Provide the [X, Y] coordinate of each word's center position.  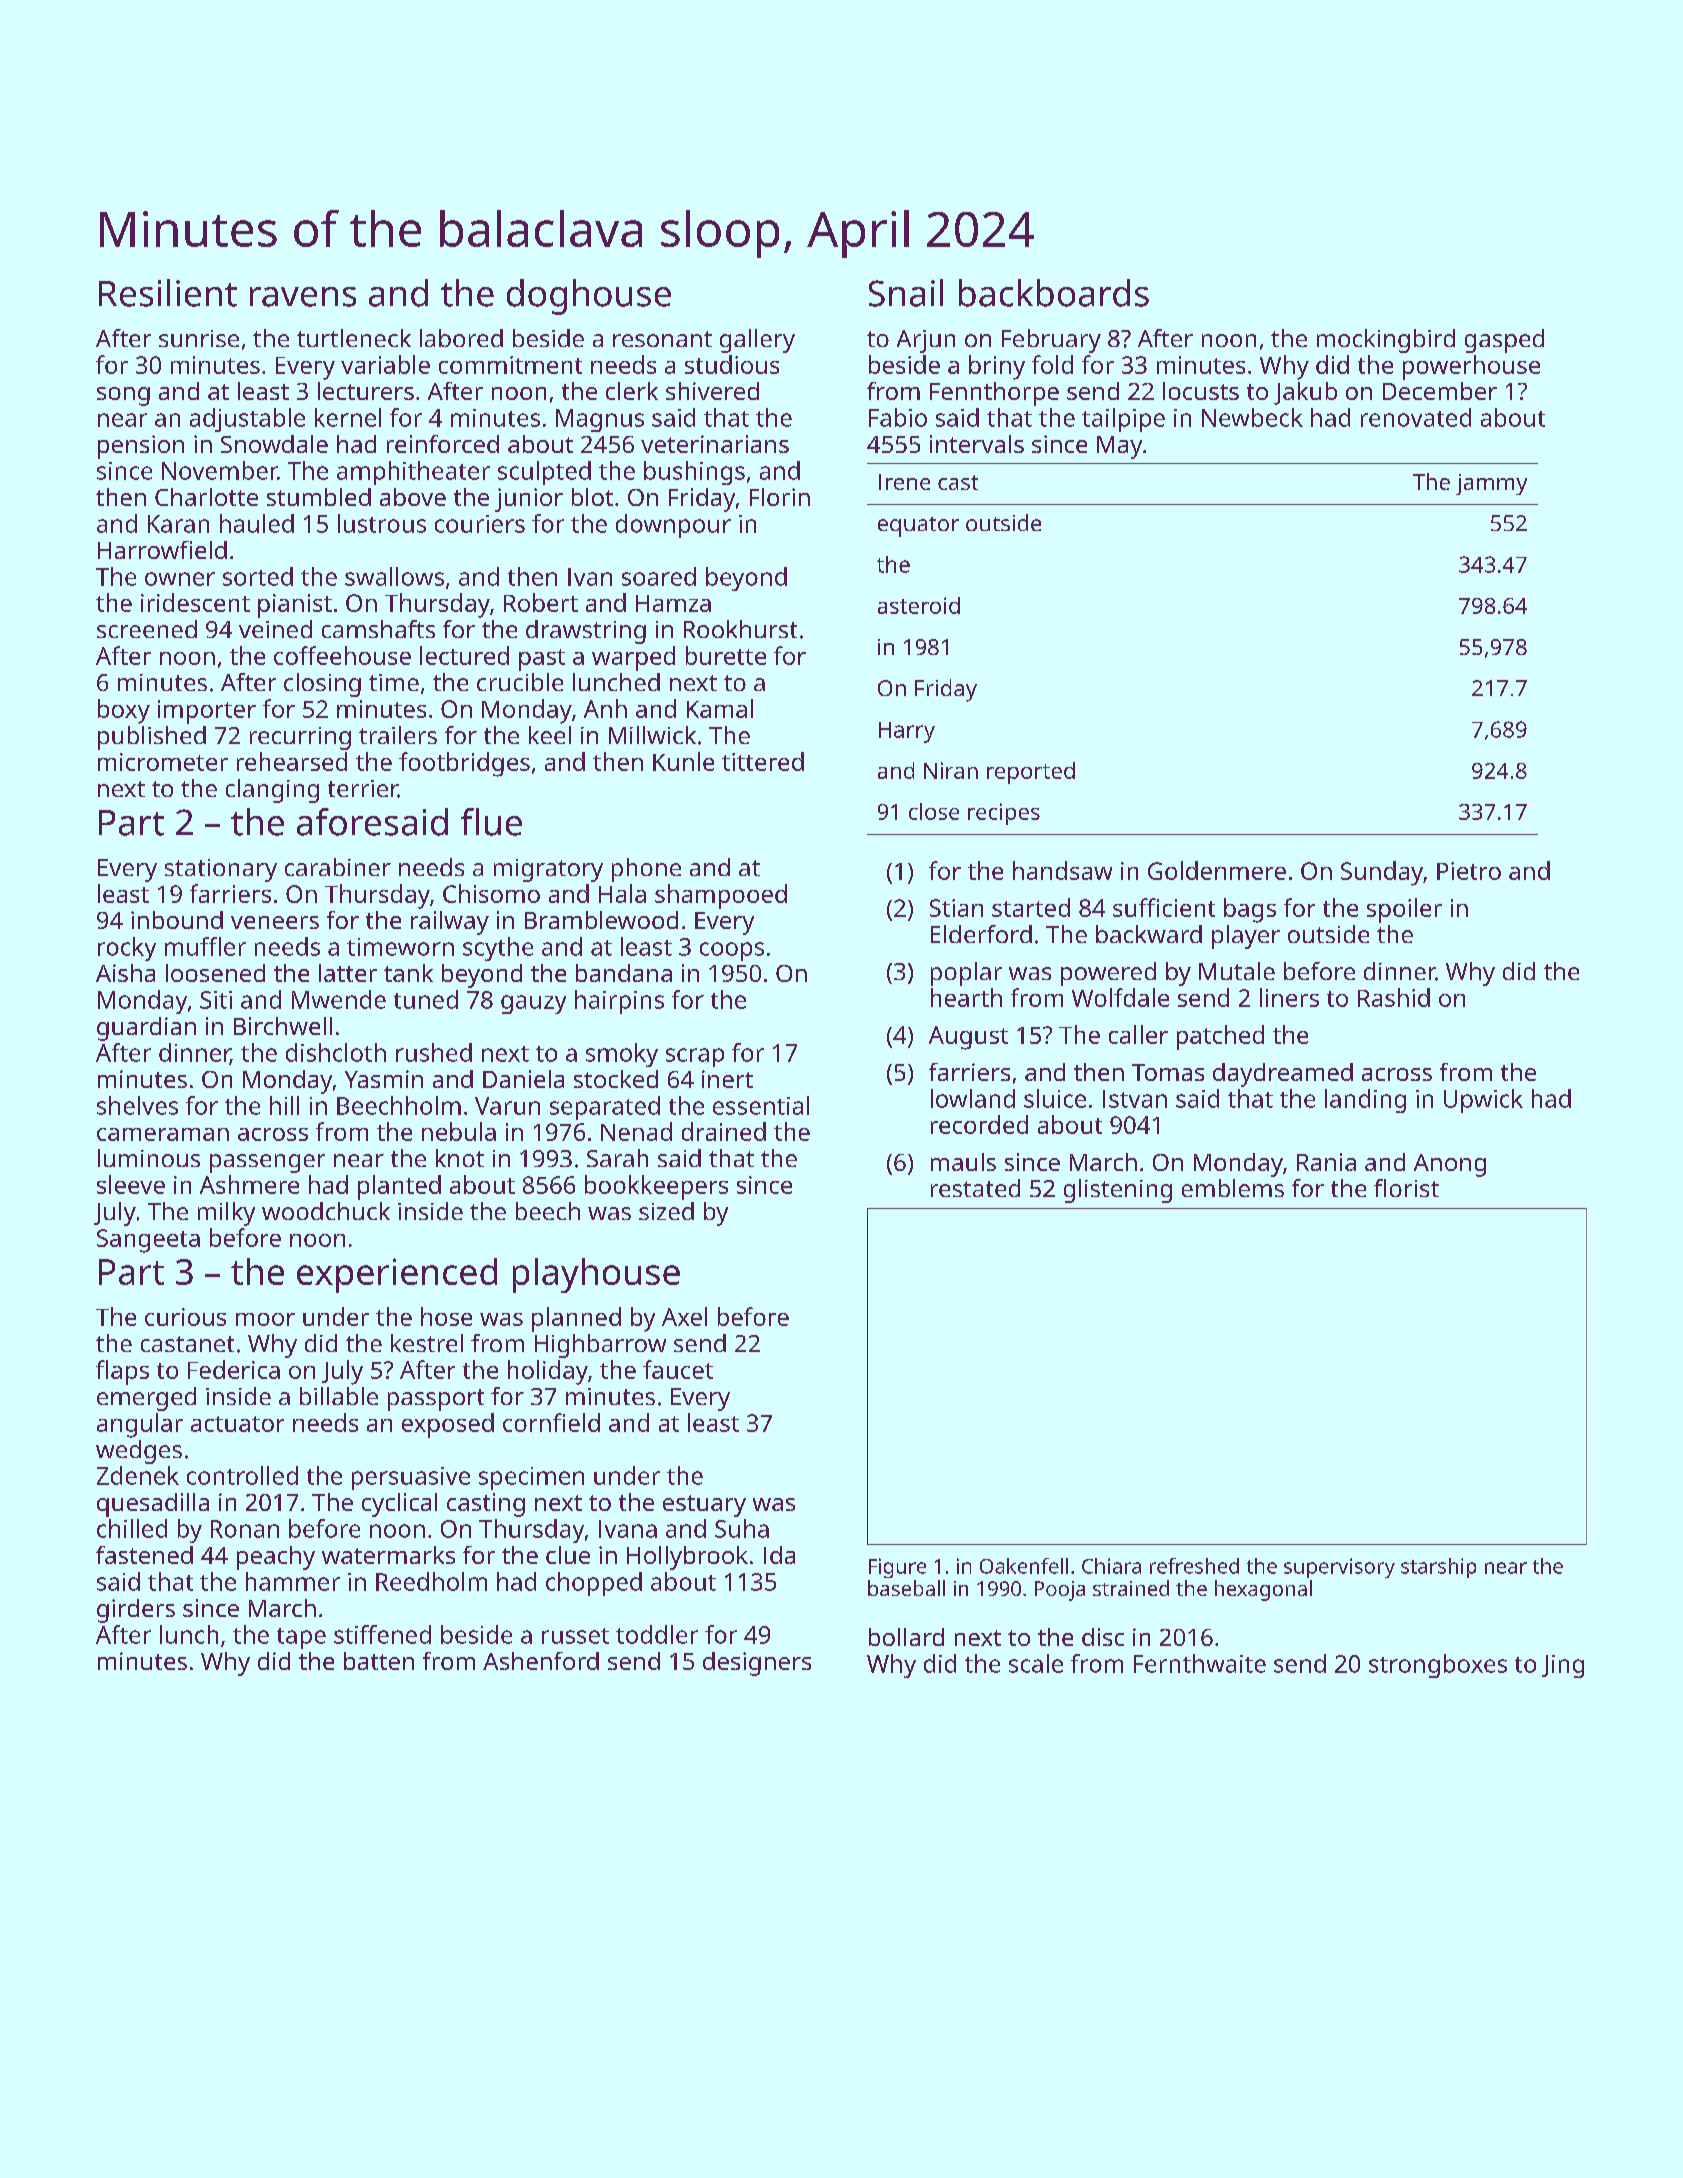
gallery [757, 341]
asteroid [919, 605]
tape [301, 1638]
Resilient [168, 293]
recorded [979, 1124]
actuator [237, 1424]
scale [1036, 1663]
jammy [1491, 484]
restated [975, 1188]
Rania [1326, 1162]
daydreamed [1283, 1075]
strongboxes [1438, 1666]
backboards [1054, 293]
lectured [464, 655]
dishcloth [336, 1052]
